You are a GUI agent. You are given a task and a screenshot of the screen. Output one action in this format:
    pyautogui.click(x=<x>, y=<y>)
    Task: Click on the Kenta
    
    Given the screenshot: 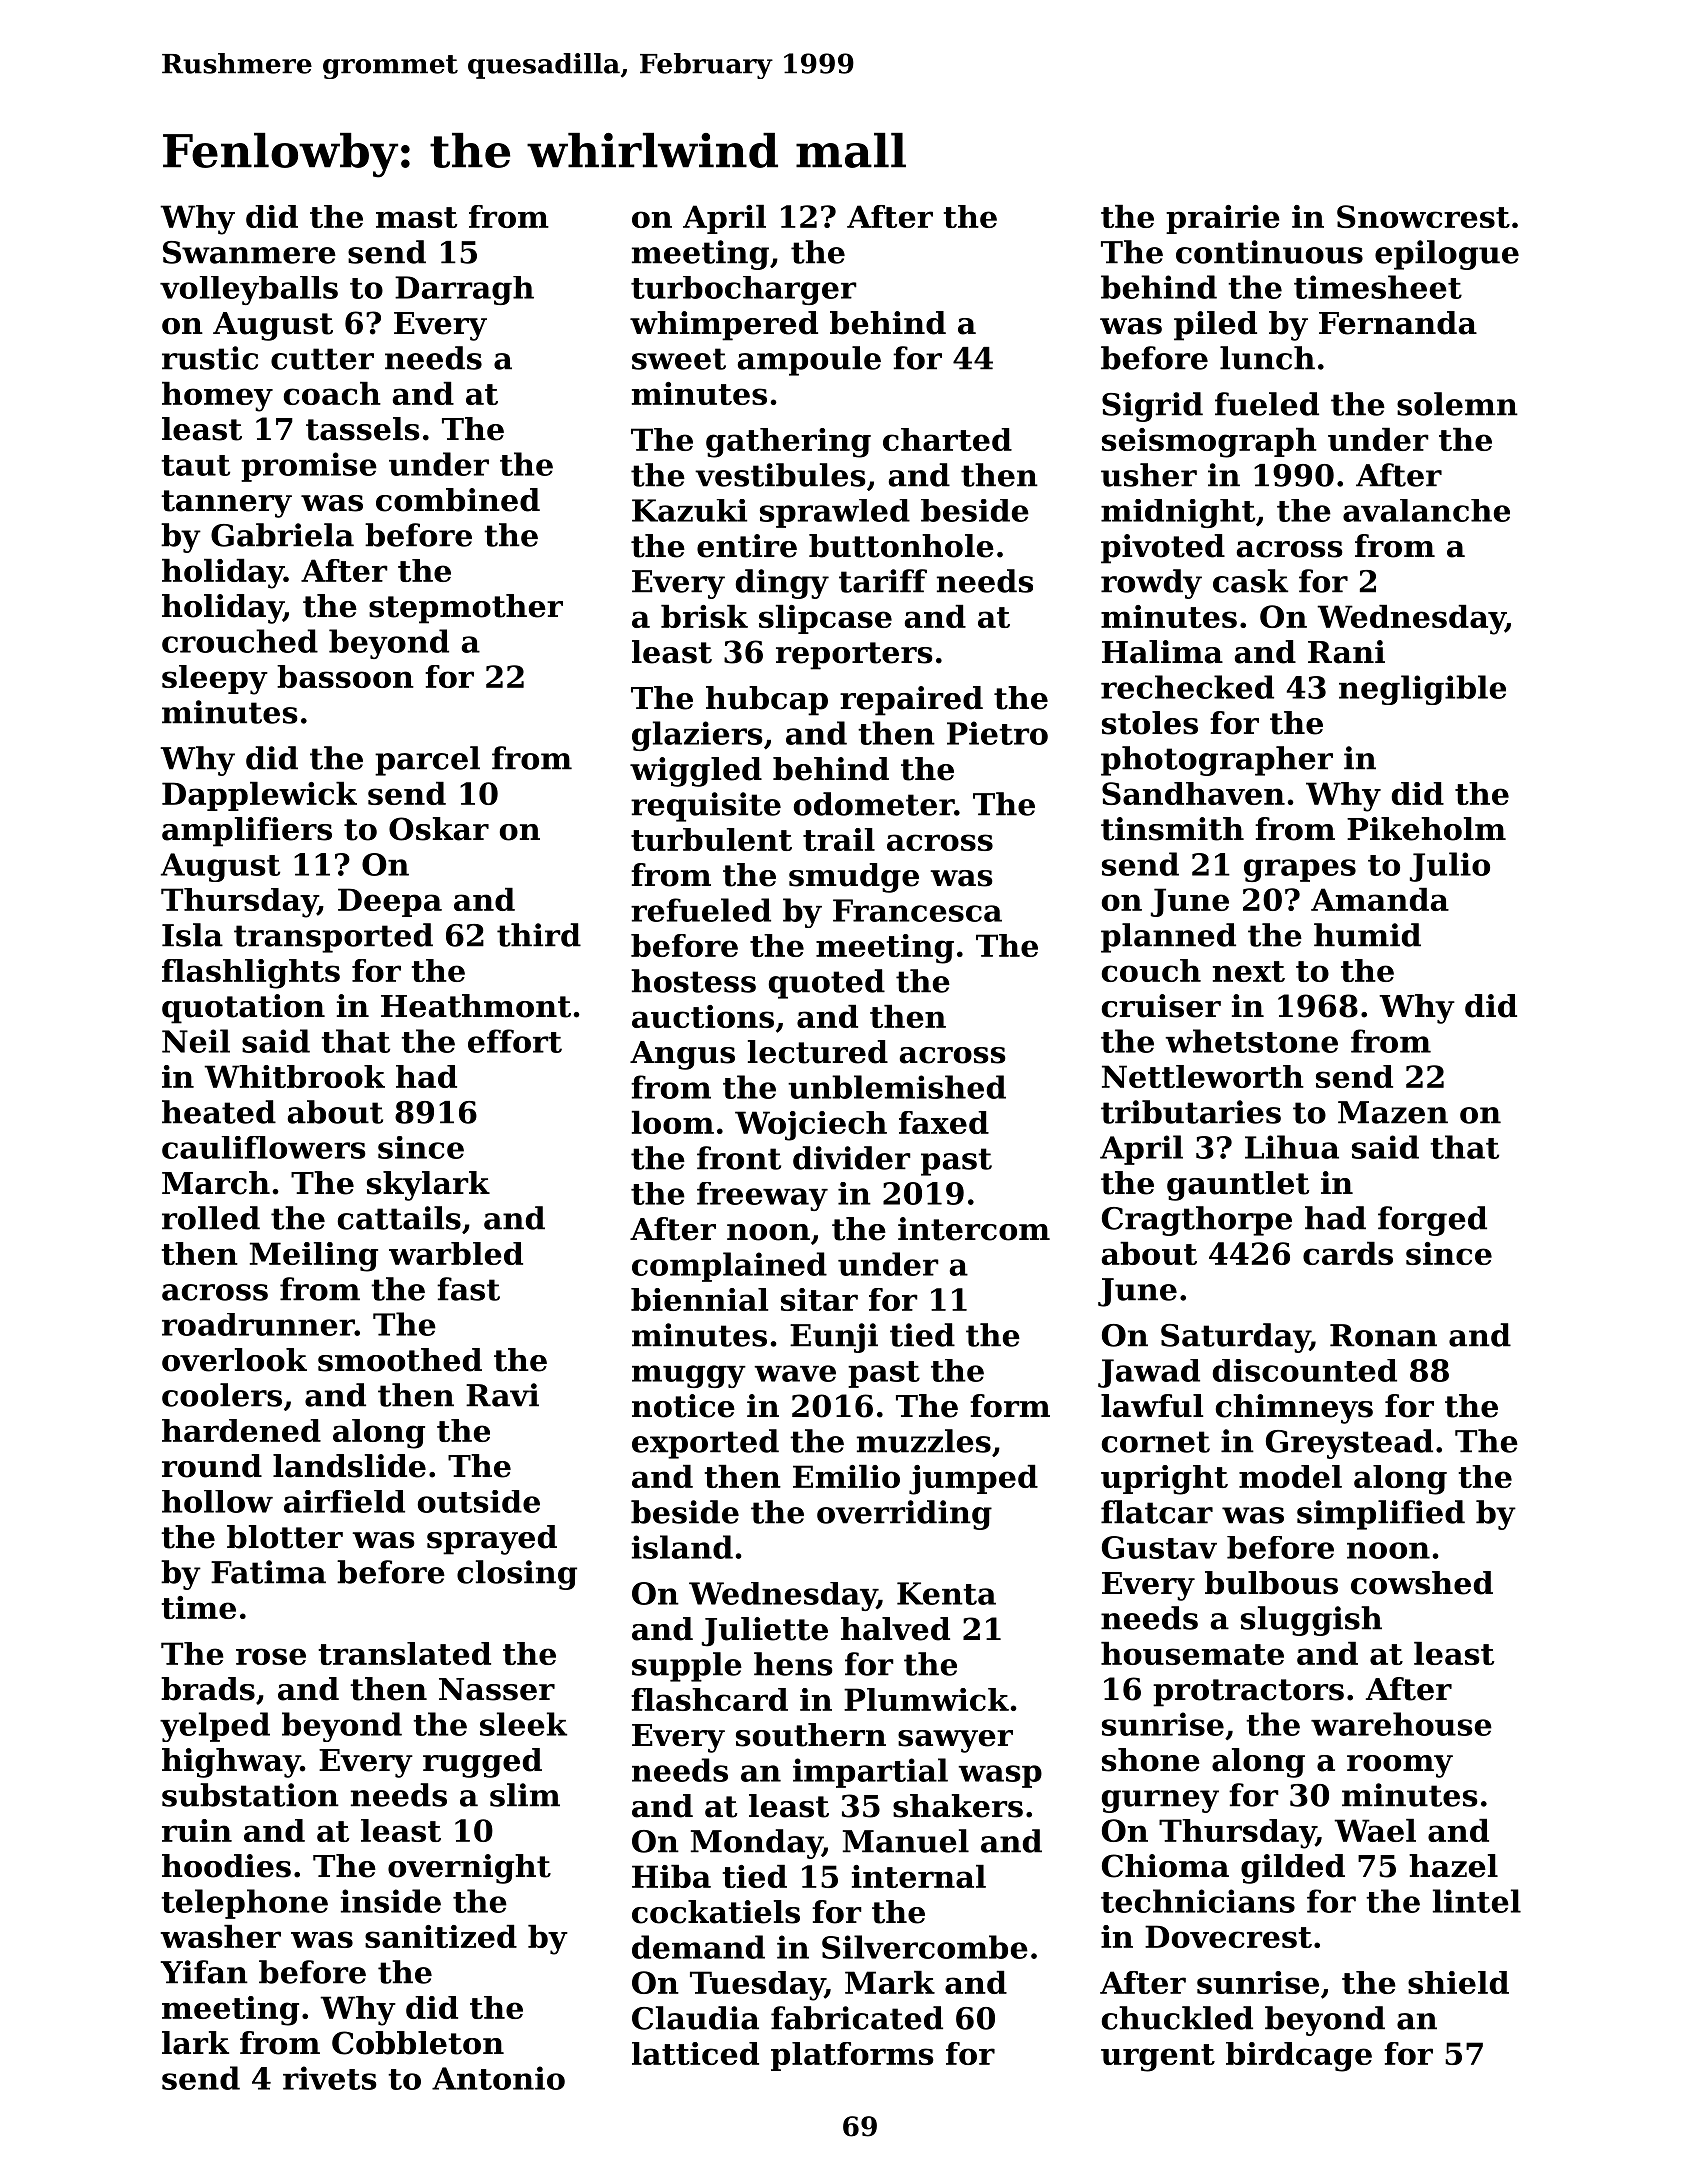 What is the action you would take?
    pyautogui.click(x=946, y=1593)
